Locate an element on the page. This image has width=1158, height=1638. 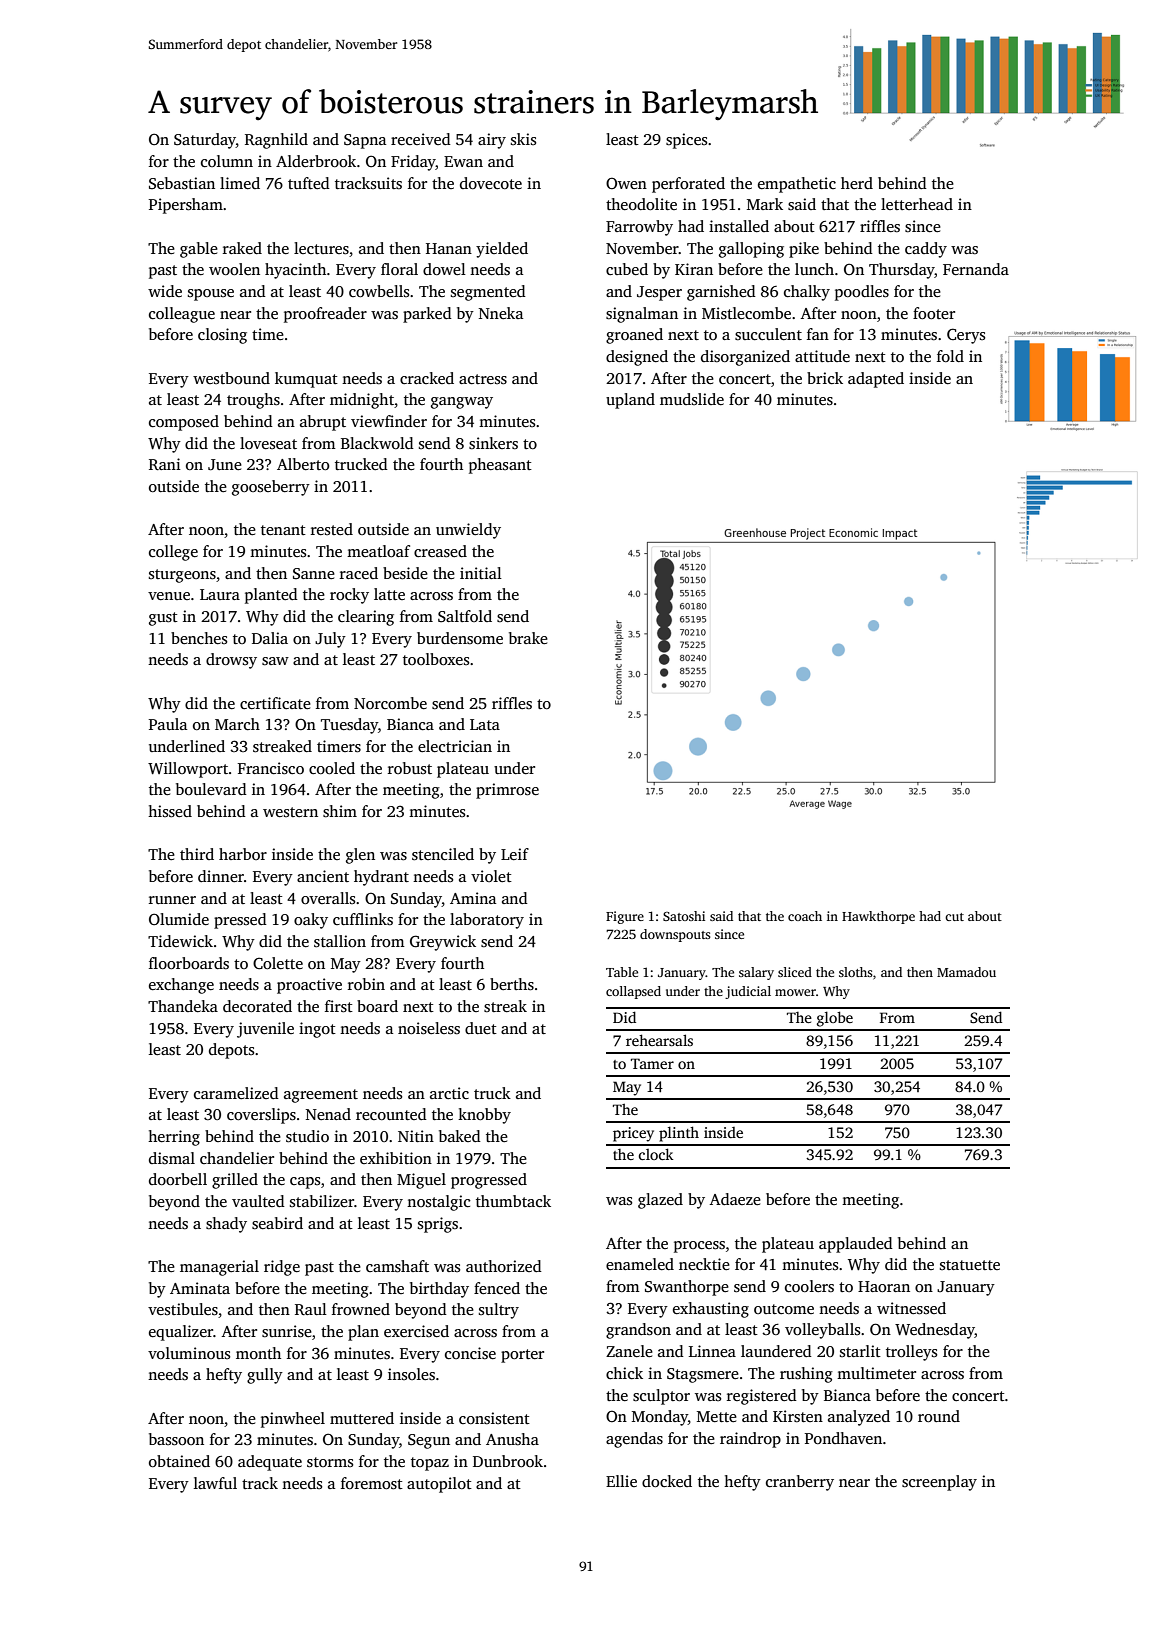
screenplay is located at coordinates (939, 1483).
